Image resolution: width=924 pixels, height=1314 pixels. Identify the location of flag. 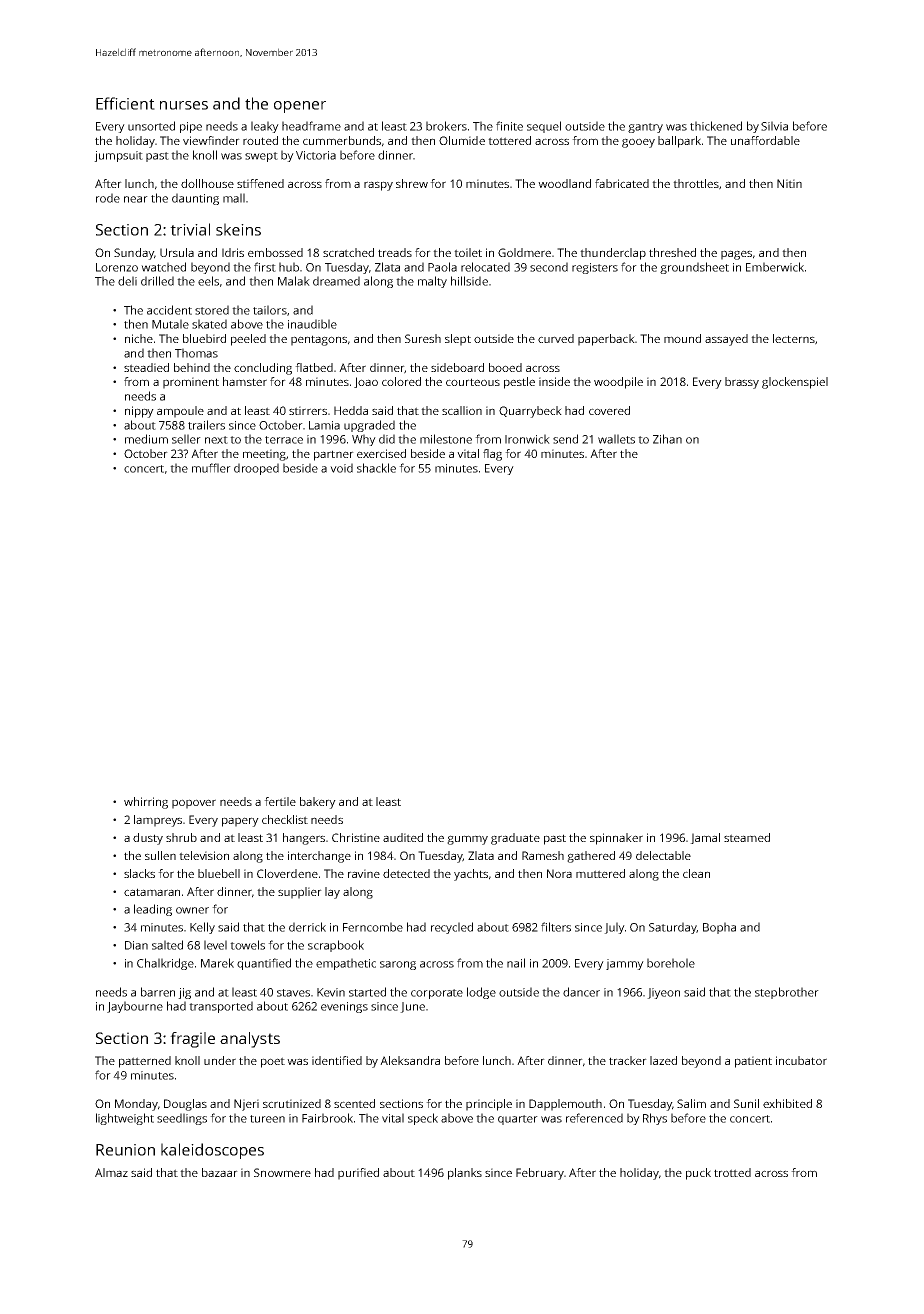
(492, 455).
